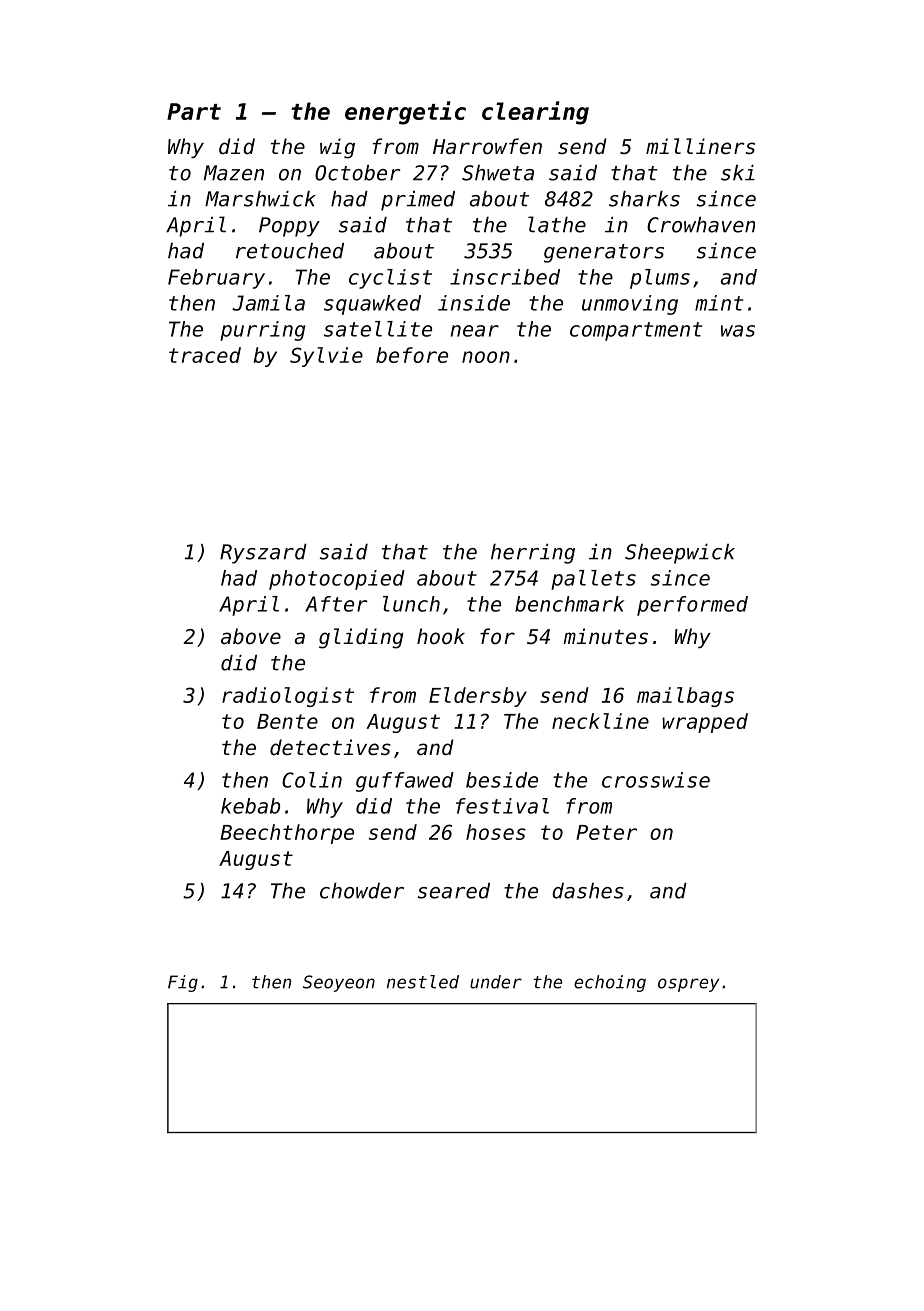 The height and width of the document is (1311, 924). What do you see at coordinates (700, 146) in the document?
I see `milliners` at bounding box center [700, 146].
